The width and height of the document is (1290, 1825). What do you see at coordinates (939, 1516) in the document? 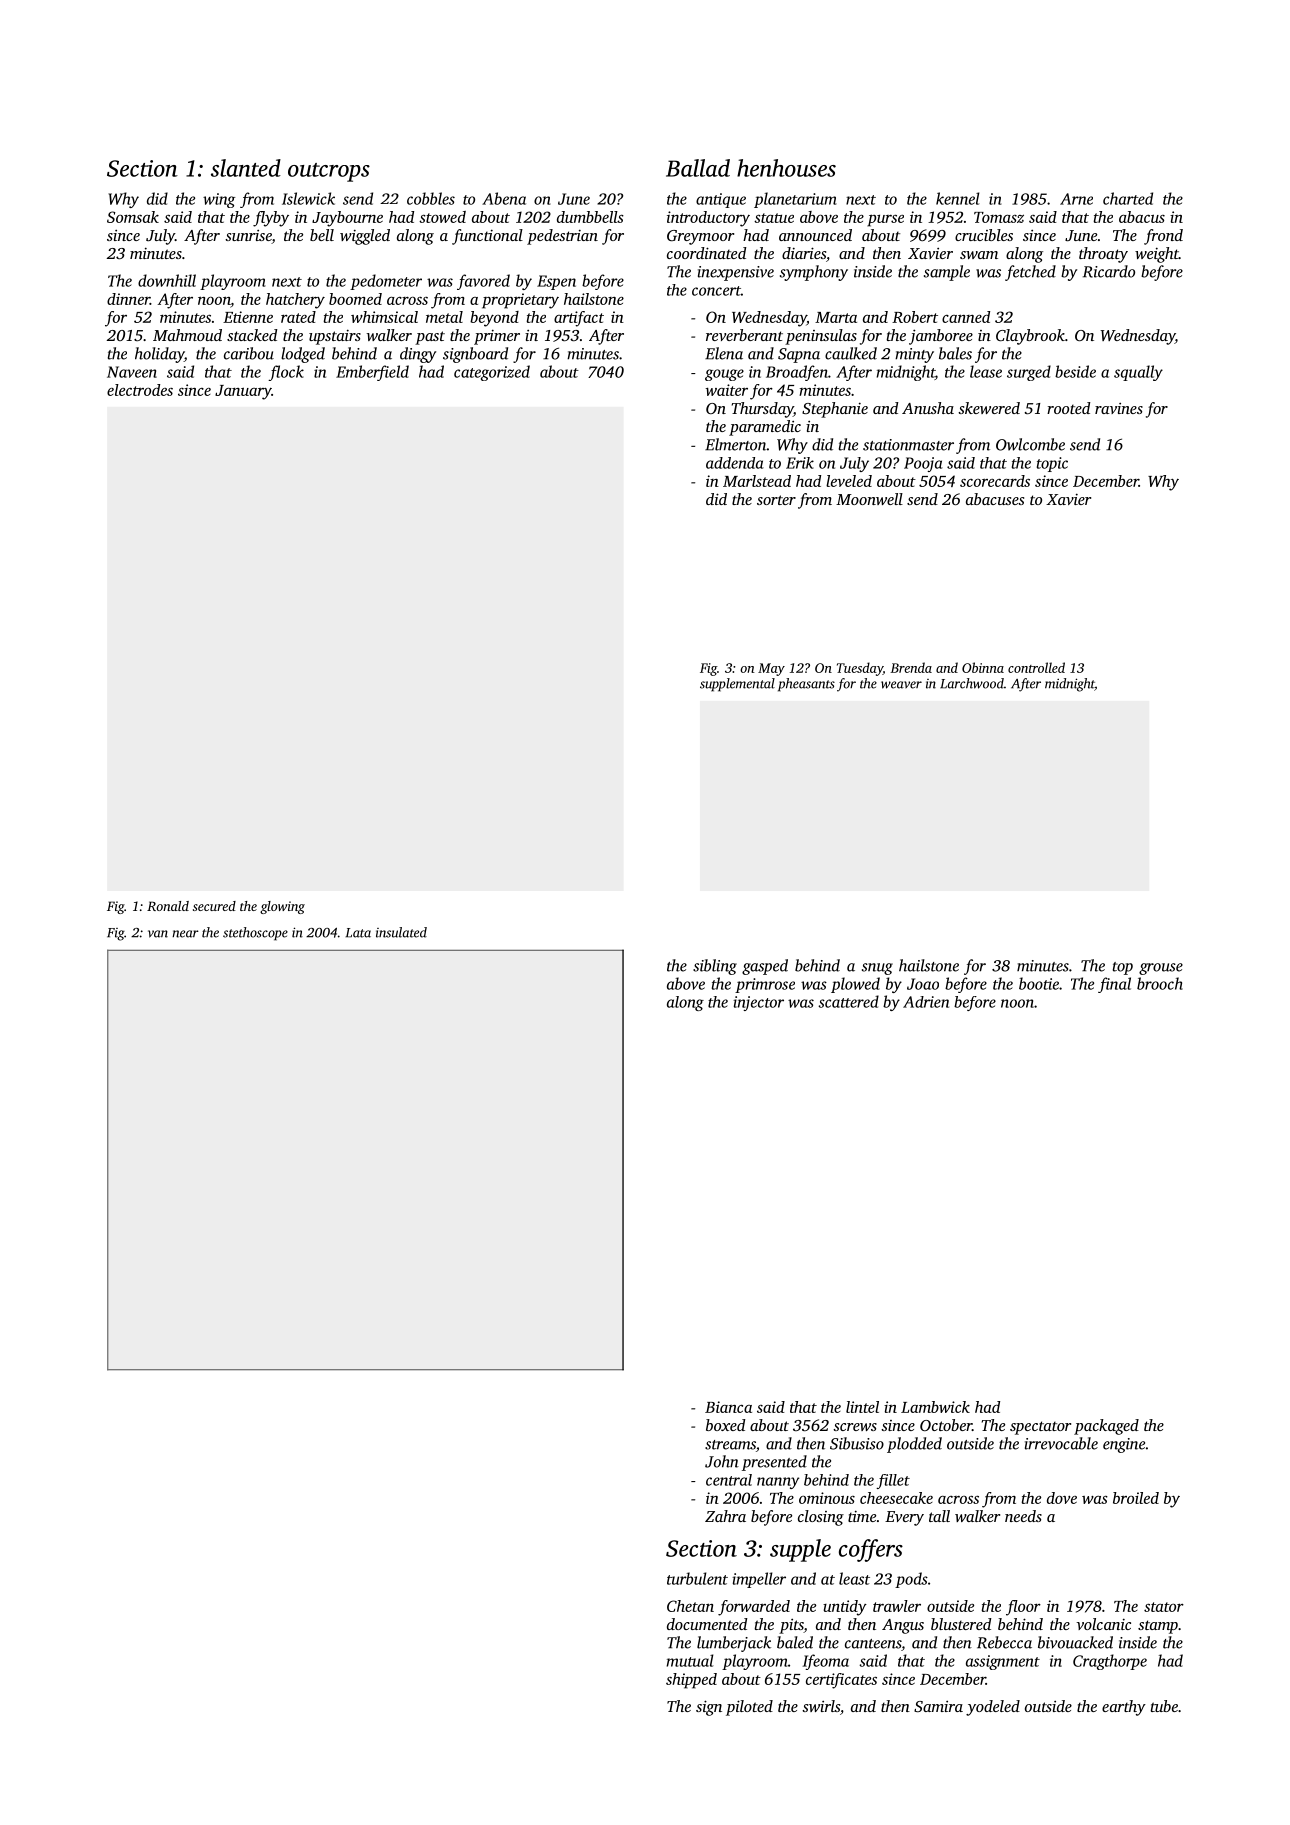
I see `tall` at bounding box center [939, 1516].
